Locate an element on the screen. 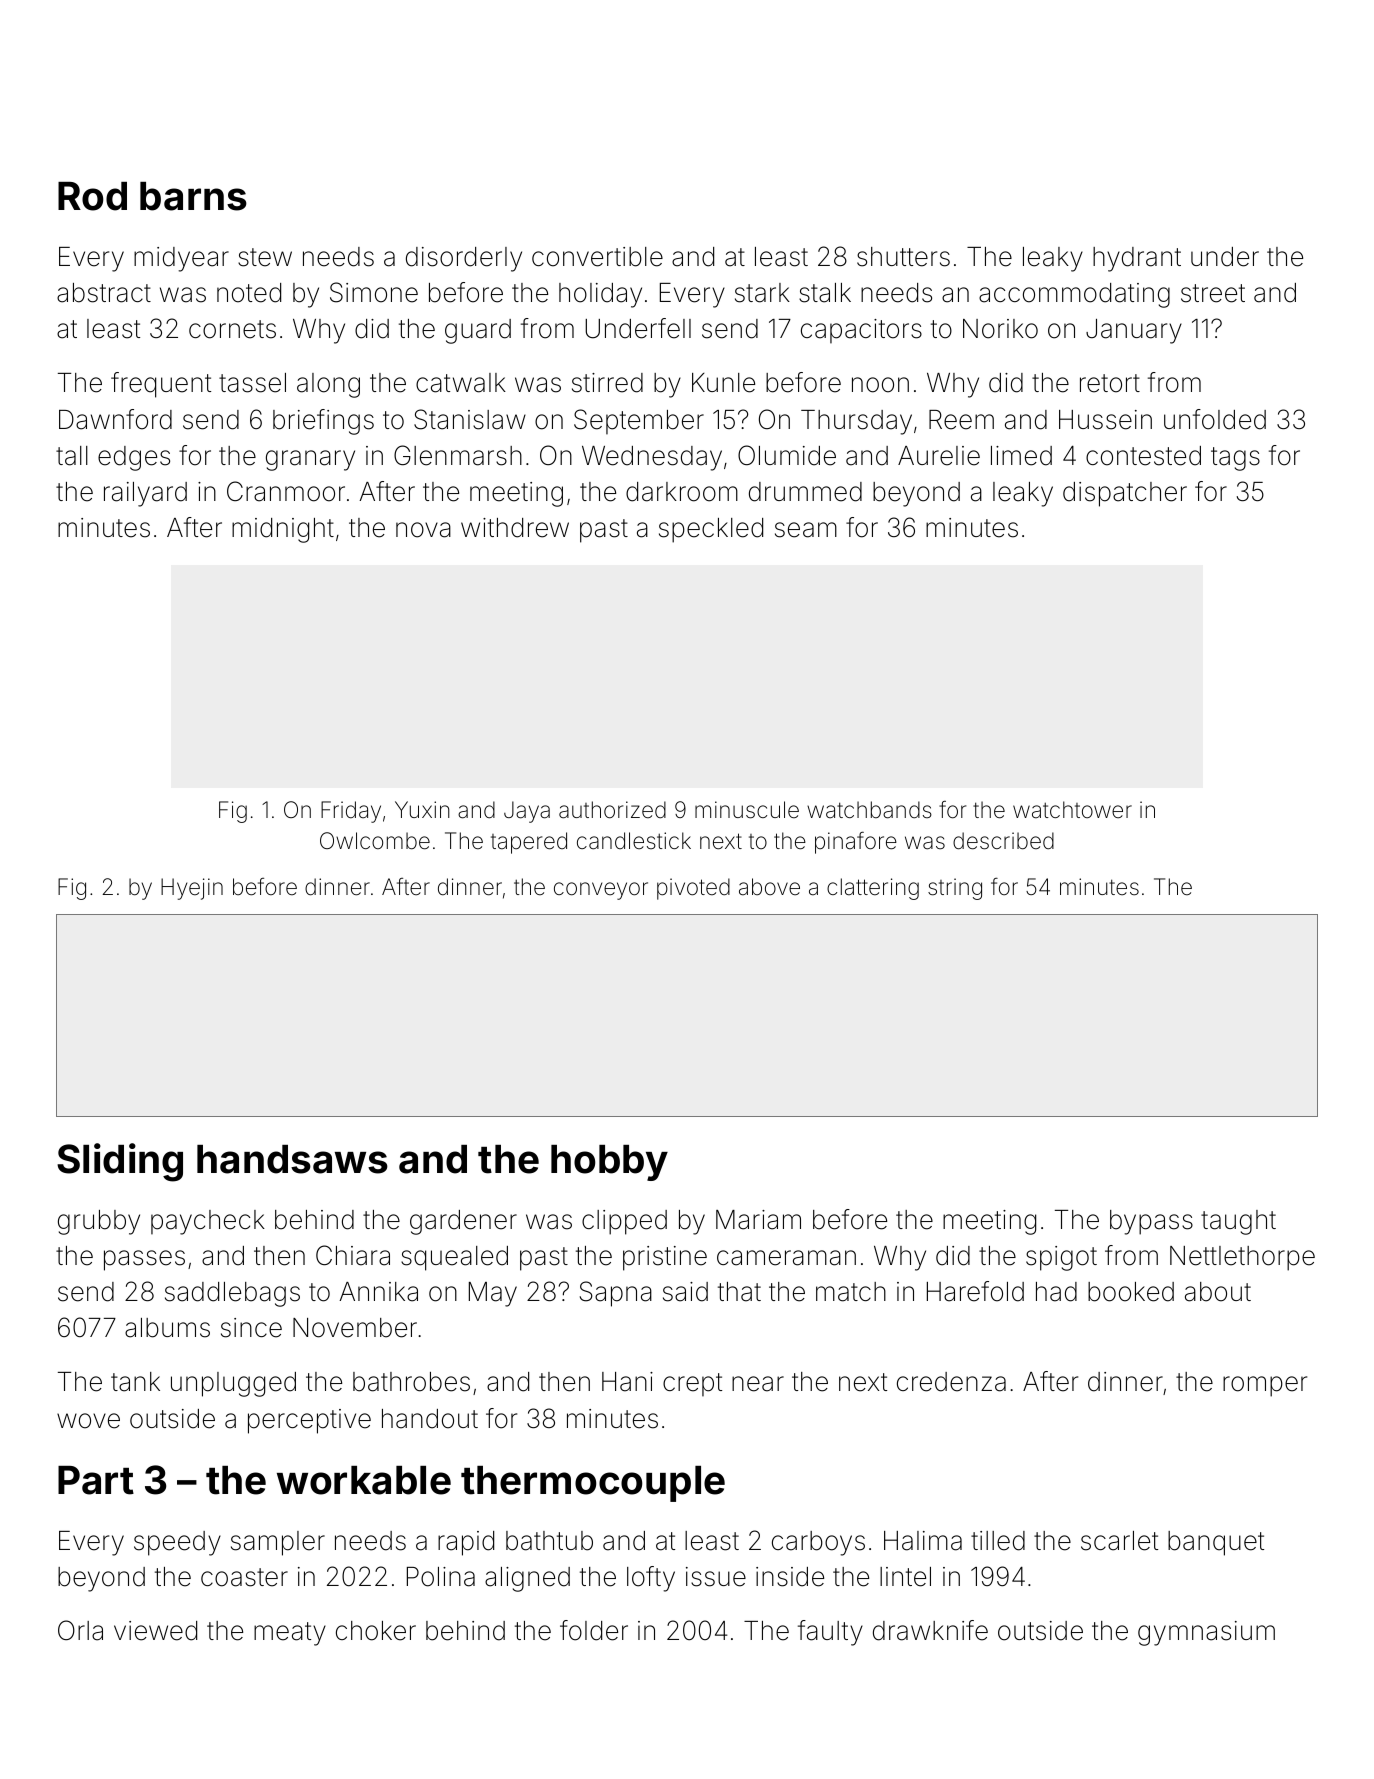  candlestick is located at coordinates (634, 841).
